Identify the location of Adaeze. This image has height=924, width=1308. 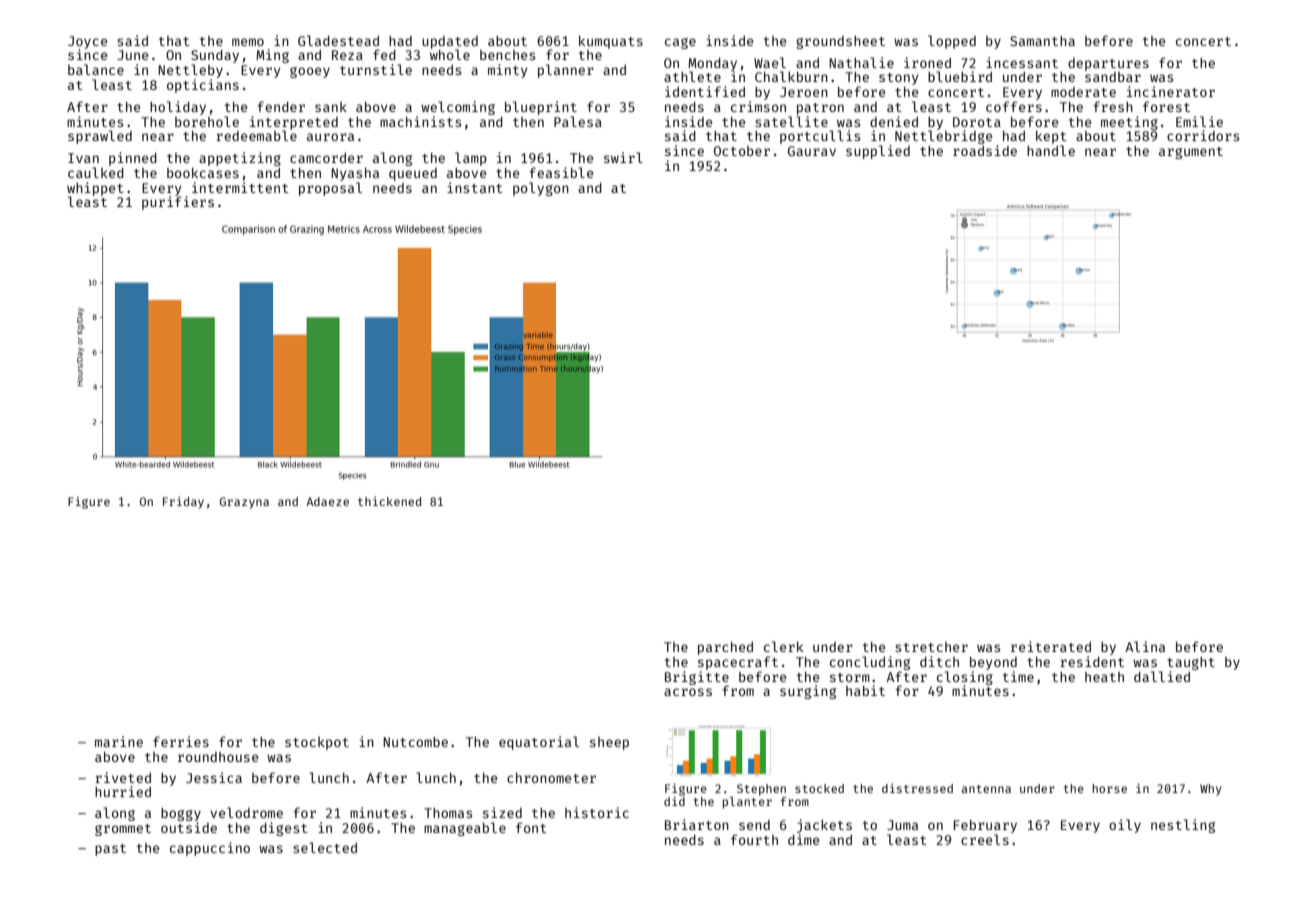
(327, 501).
